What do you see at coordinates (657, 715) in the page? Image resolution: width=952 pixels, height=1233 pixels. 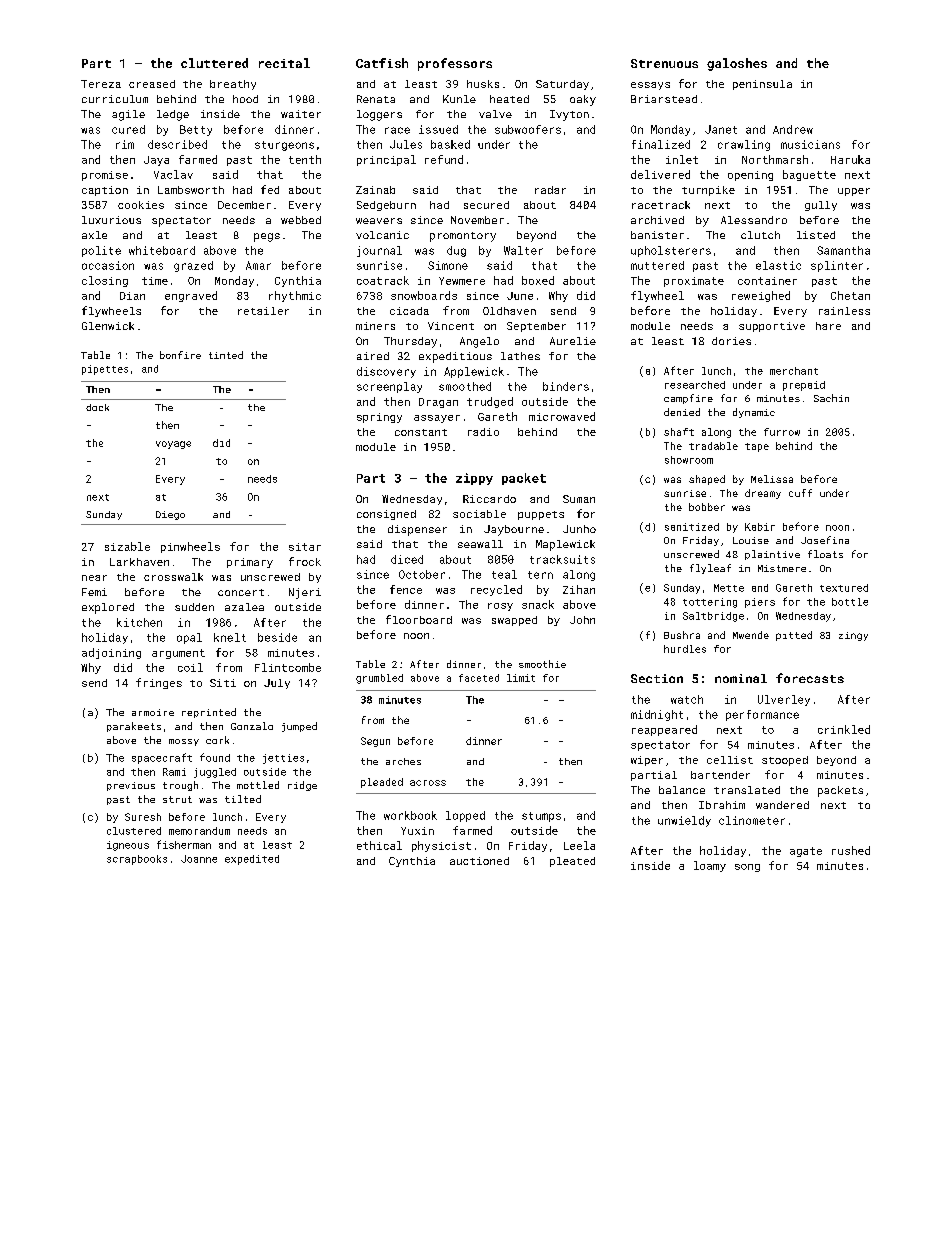 I see `midnight` at bounding box center [657, 715].
